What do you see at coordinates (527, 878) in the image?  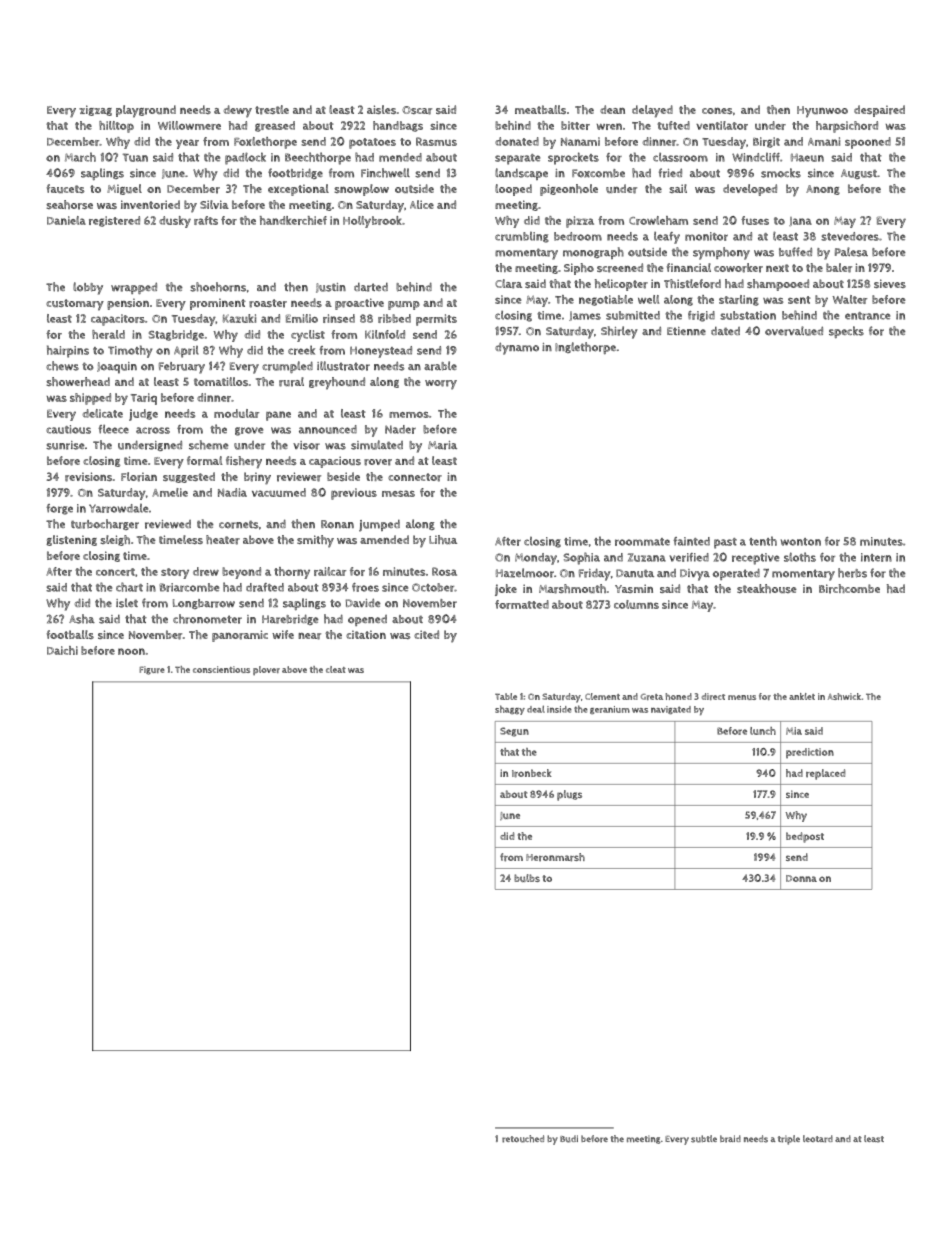 I see `bulbs` at bounding box center [527, 878].
